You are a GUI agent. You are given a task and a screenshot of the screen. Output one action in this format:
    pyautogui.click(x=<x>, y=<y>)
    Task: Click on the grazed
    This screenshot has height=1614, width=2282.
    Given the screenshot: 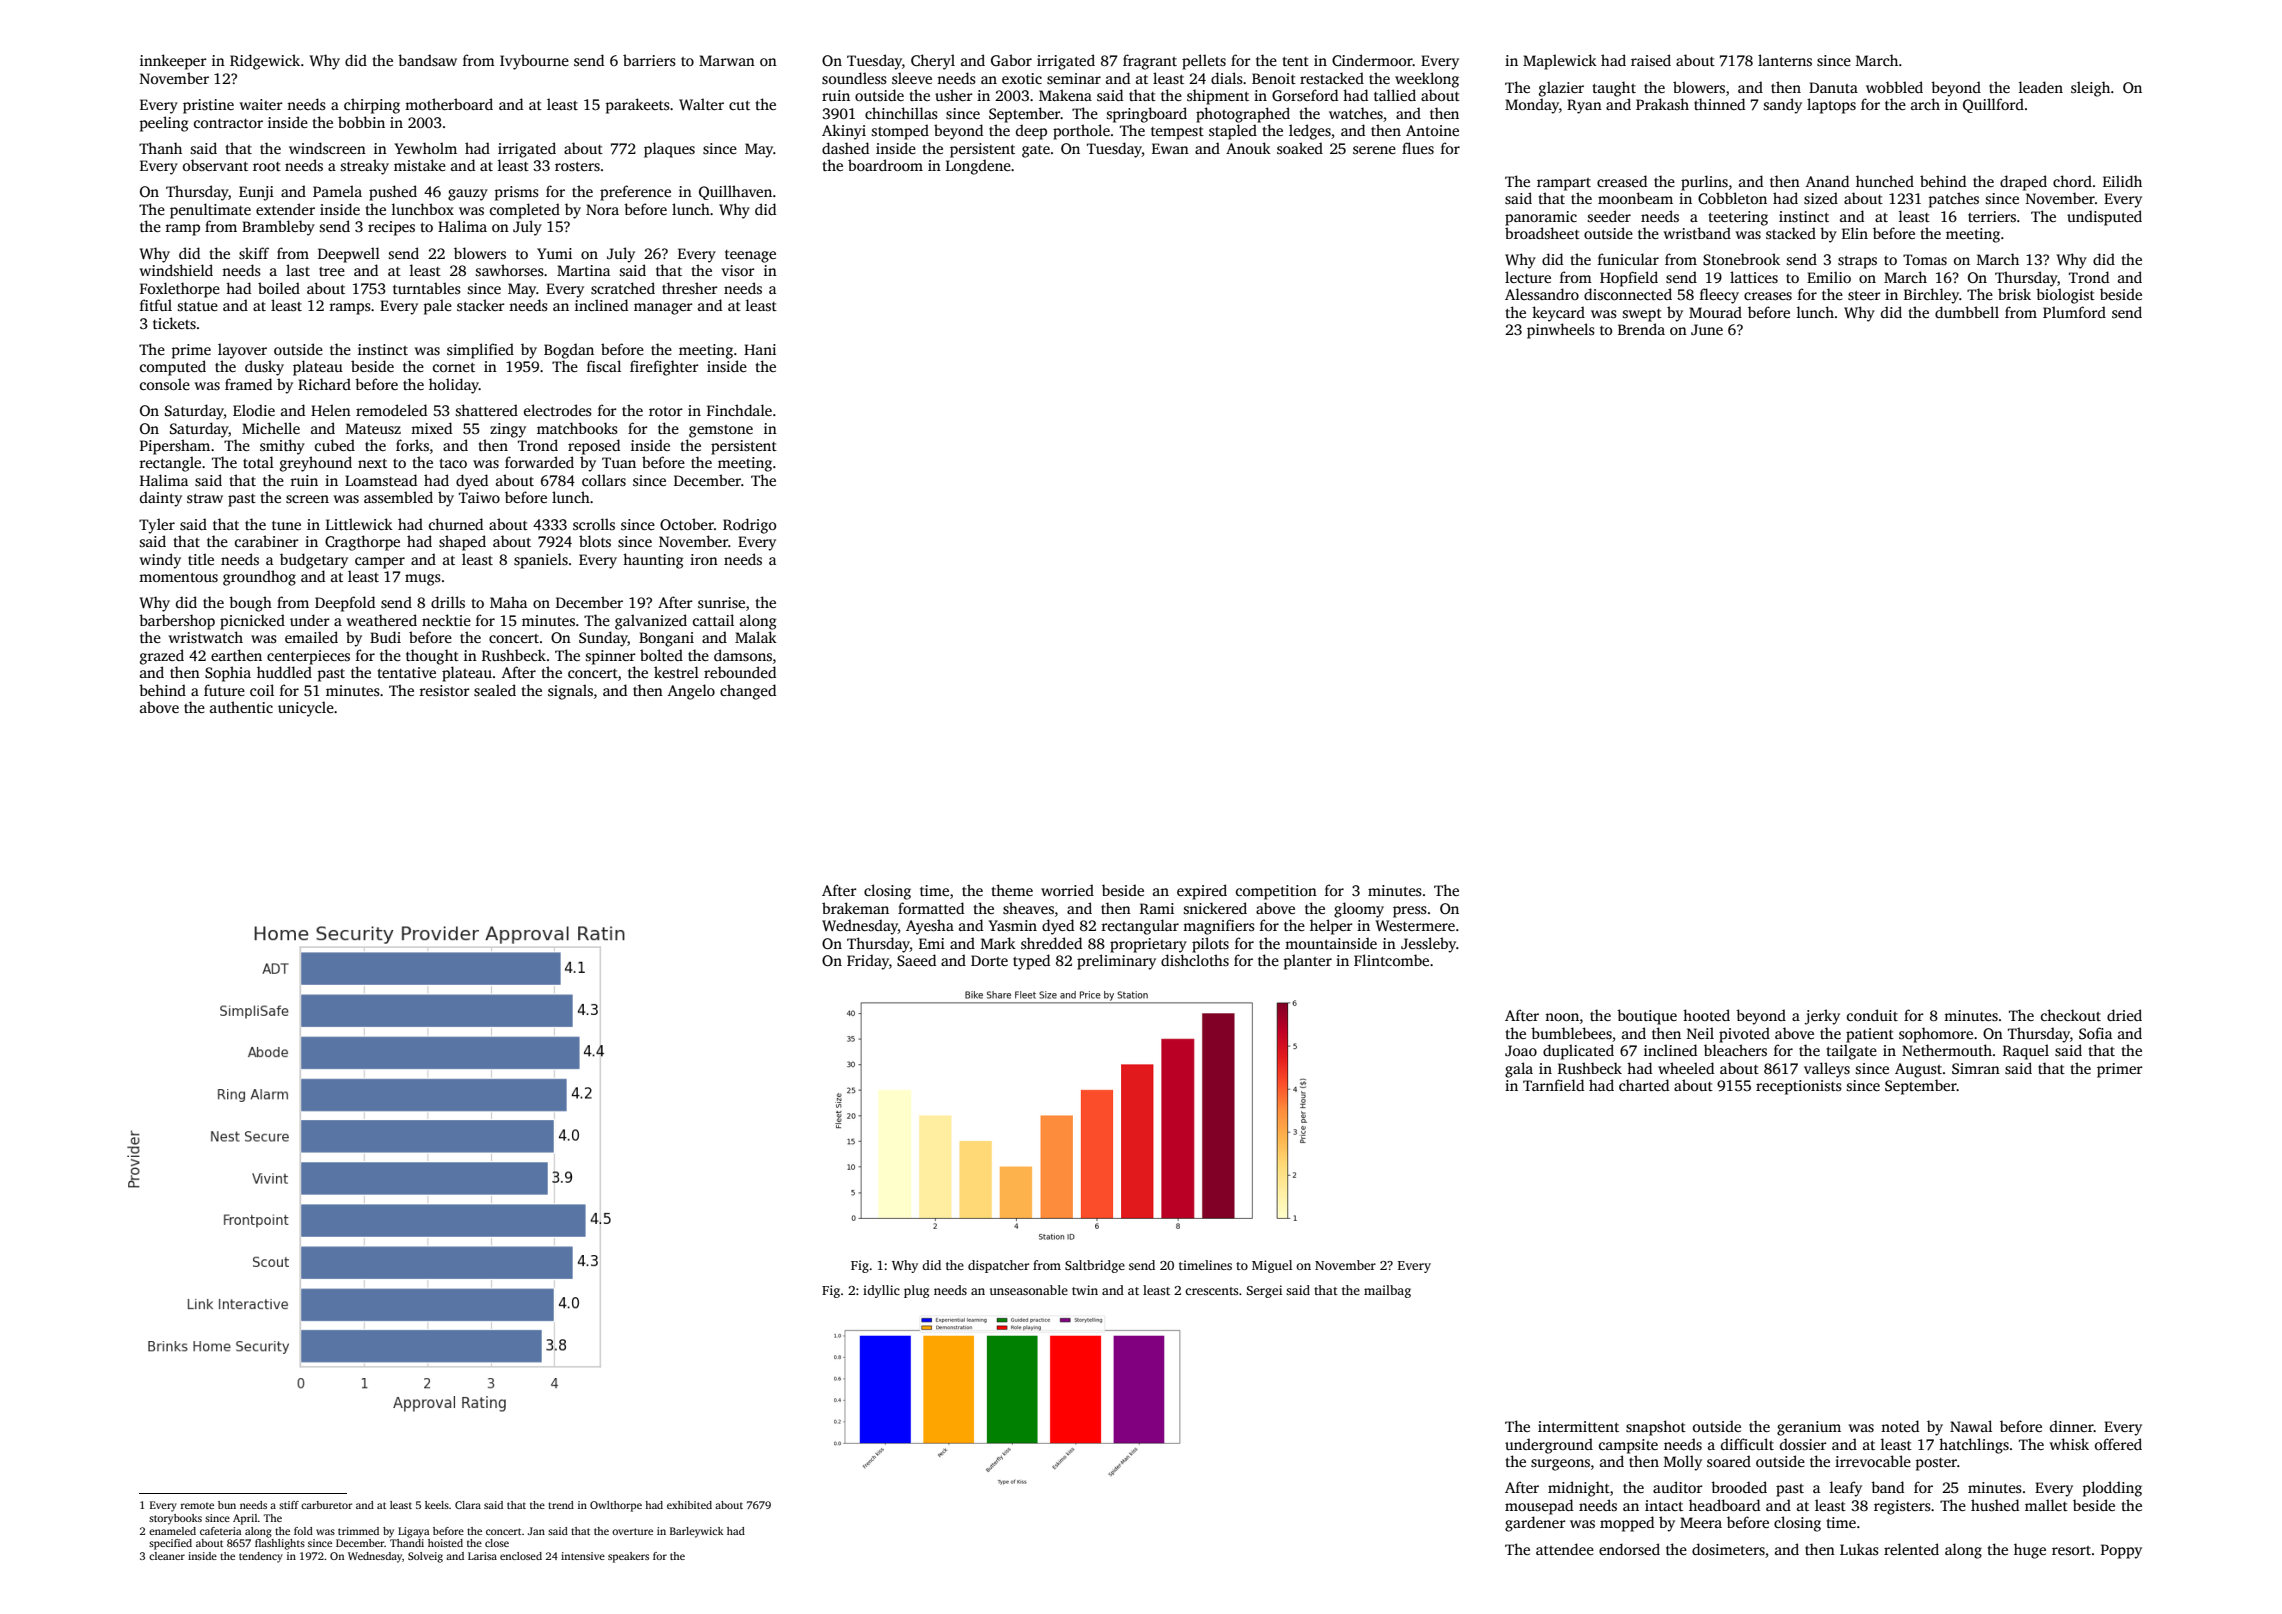 What is the action you would take?
    pyautogui.click(x=162, y=657)
